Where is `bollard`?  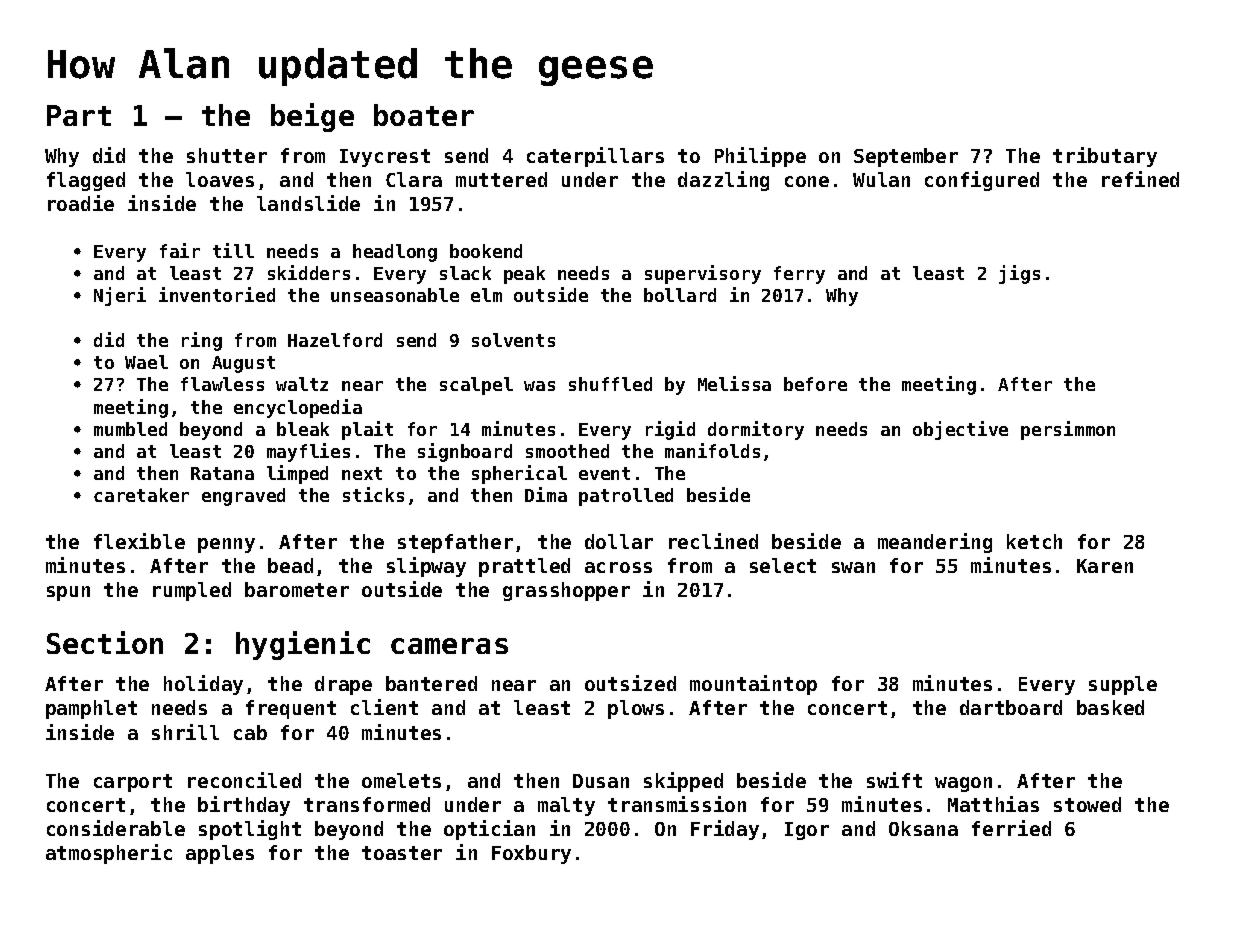
bollard is located at coordinates (680, 295).
